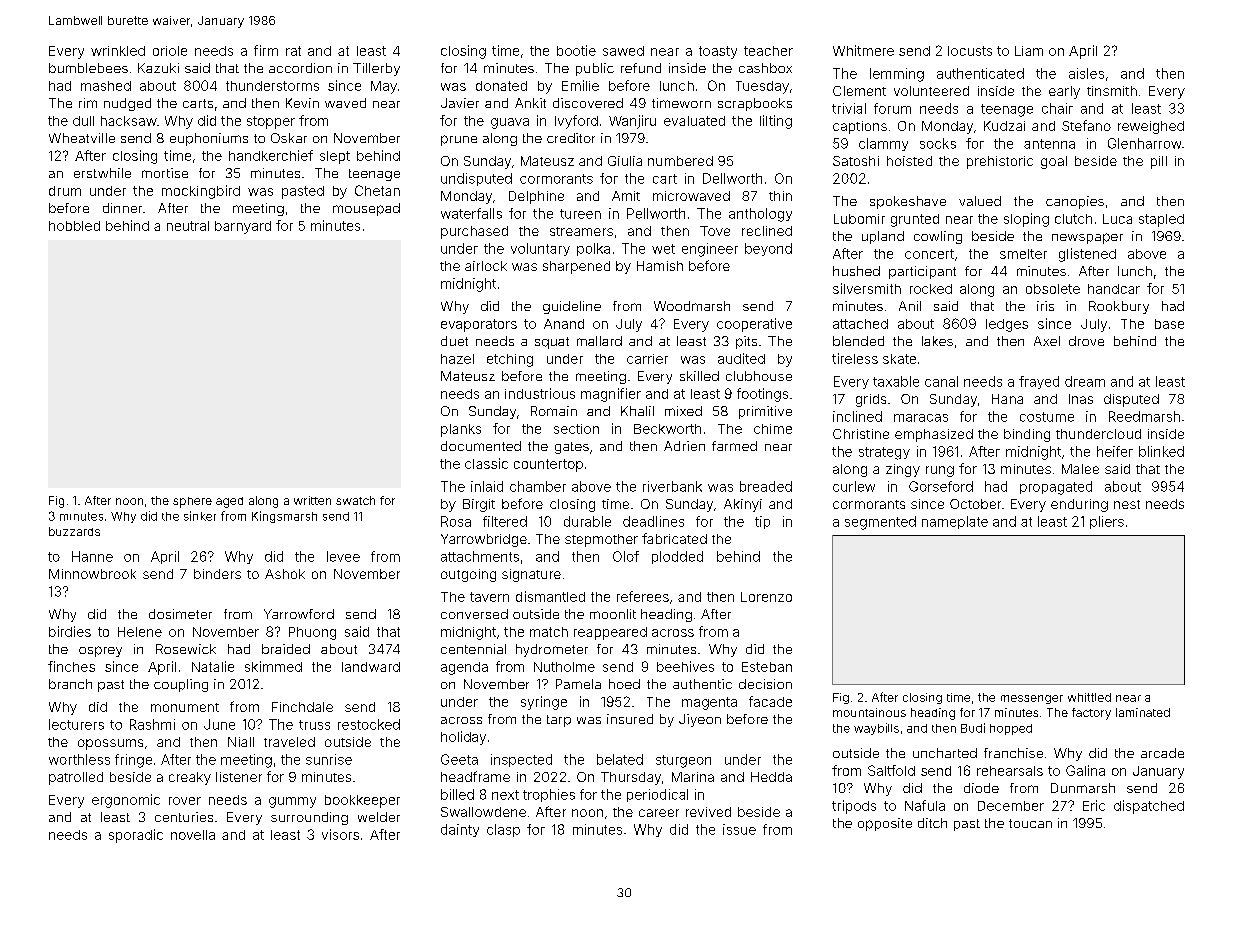 Image resolution: width=1233 pixels, height=952 pixels. I want to click on firm, so click(266, 50).
